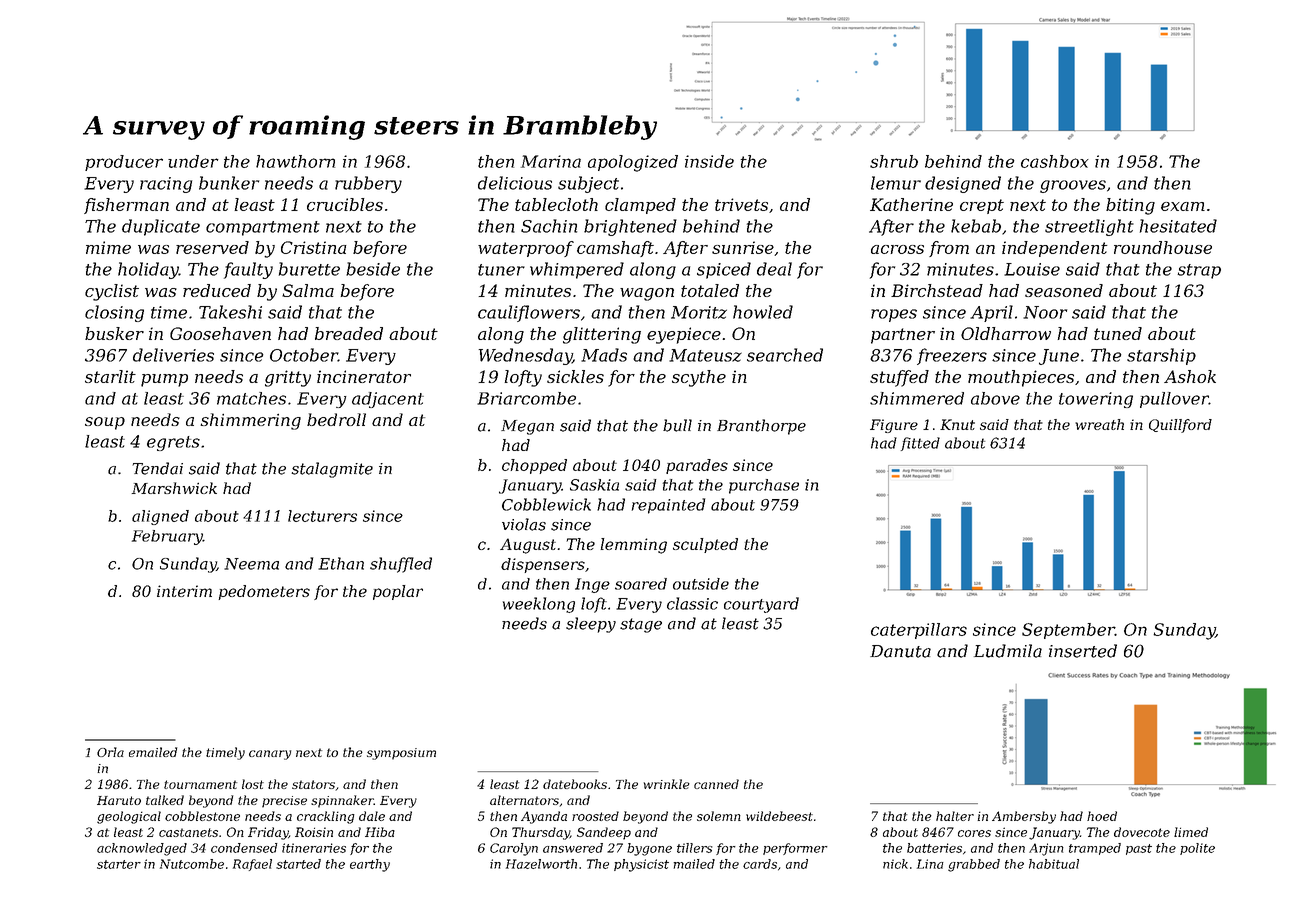 This screenshot has width=1308, height=924. Describe the element at coordinates (114, 333) in the screenshot. I see `busker` at that location.
